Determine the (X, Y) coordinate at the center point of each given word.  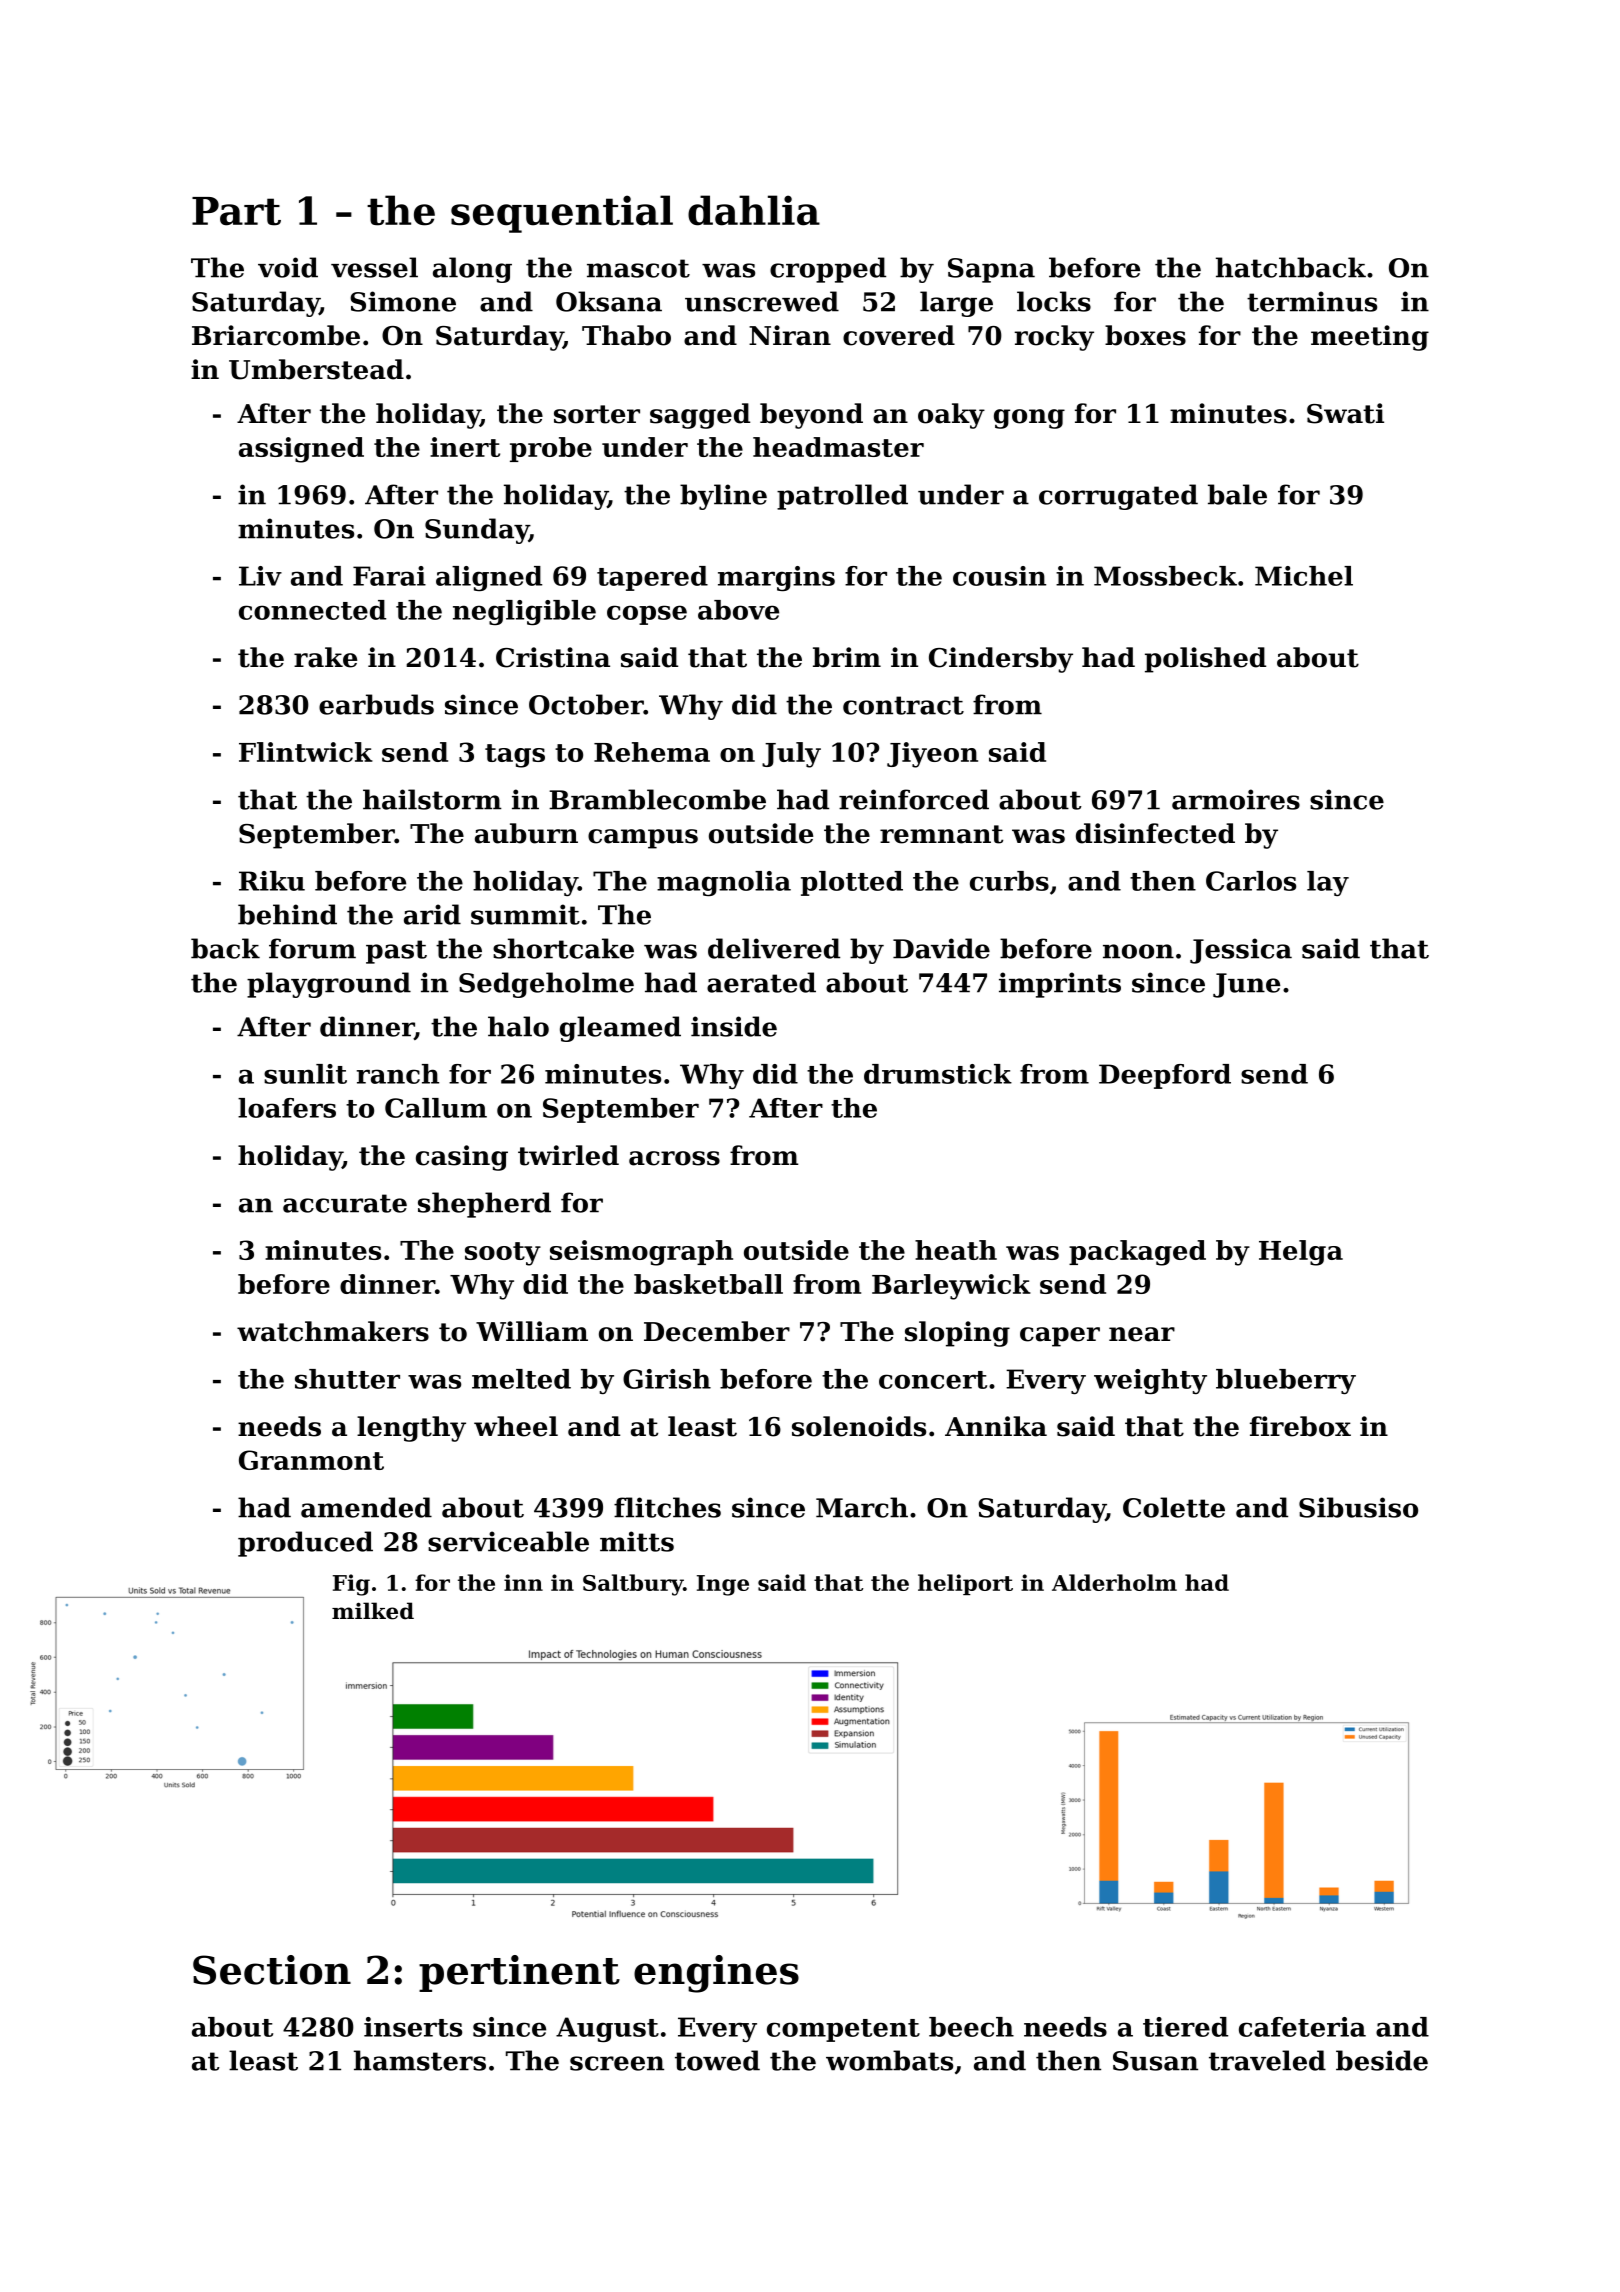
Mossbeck (1165, 576)
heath (956, 1250)
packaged (1137, 1253)
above (738, 610)
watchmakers (333, 1331)
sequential (562, 214)
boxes (1145, 335)
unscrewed (762, 301)
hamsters (420, 2060)
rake (325, 657)
